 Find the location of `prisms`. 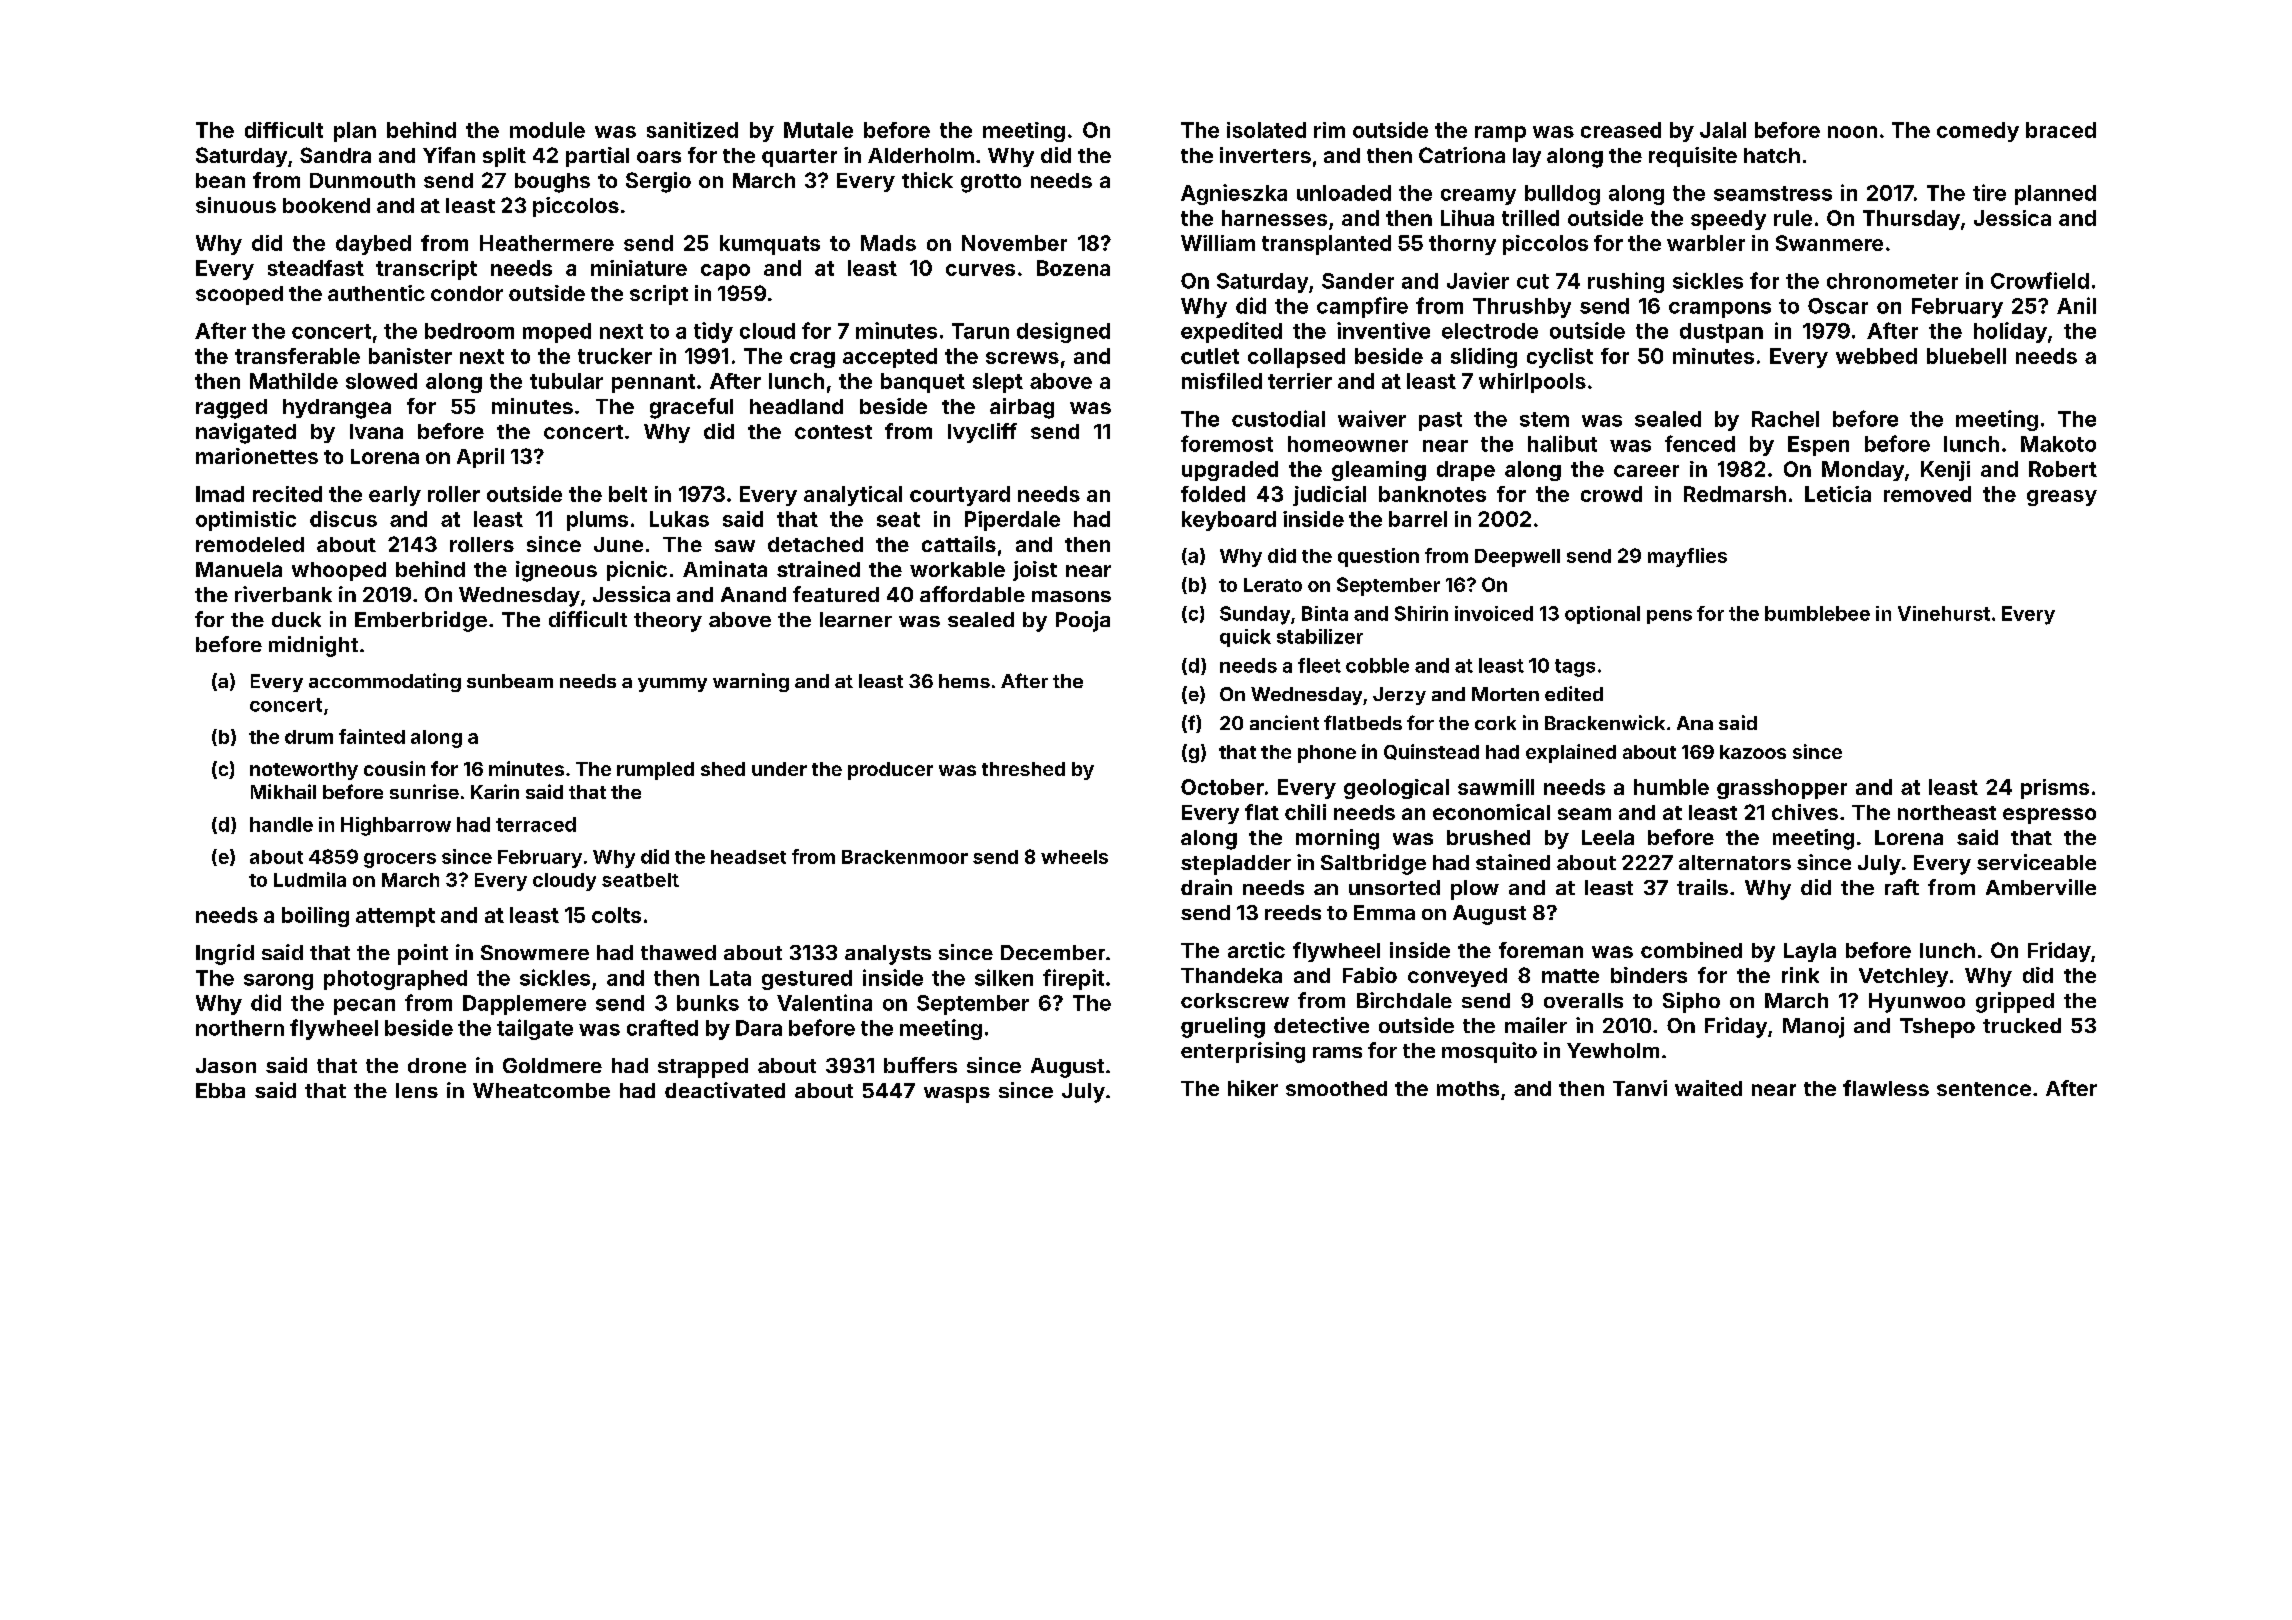

prisms is located at coordinates (2055, 789).
